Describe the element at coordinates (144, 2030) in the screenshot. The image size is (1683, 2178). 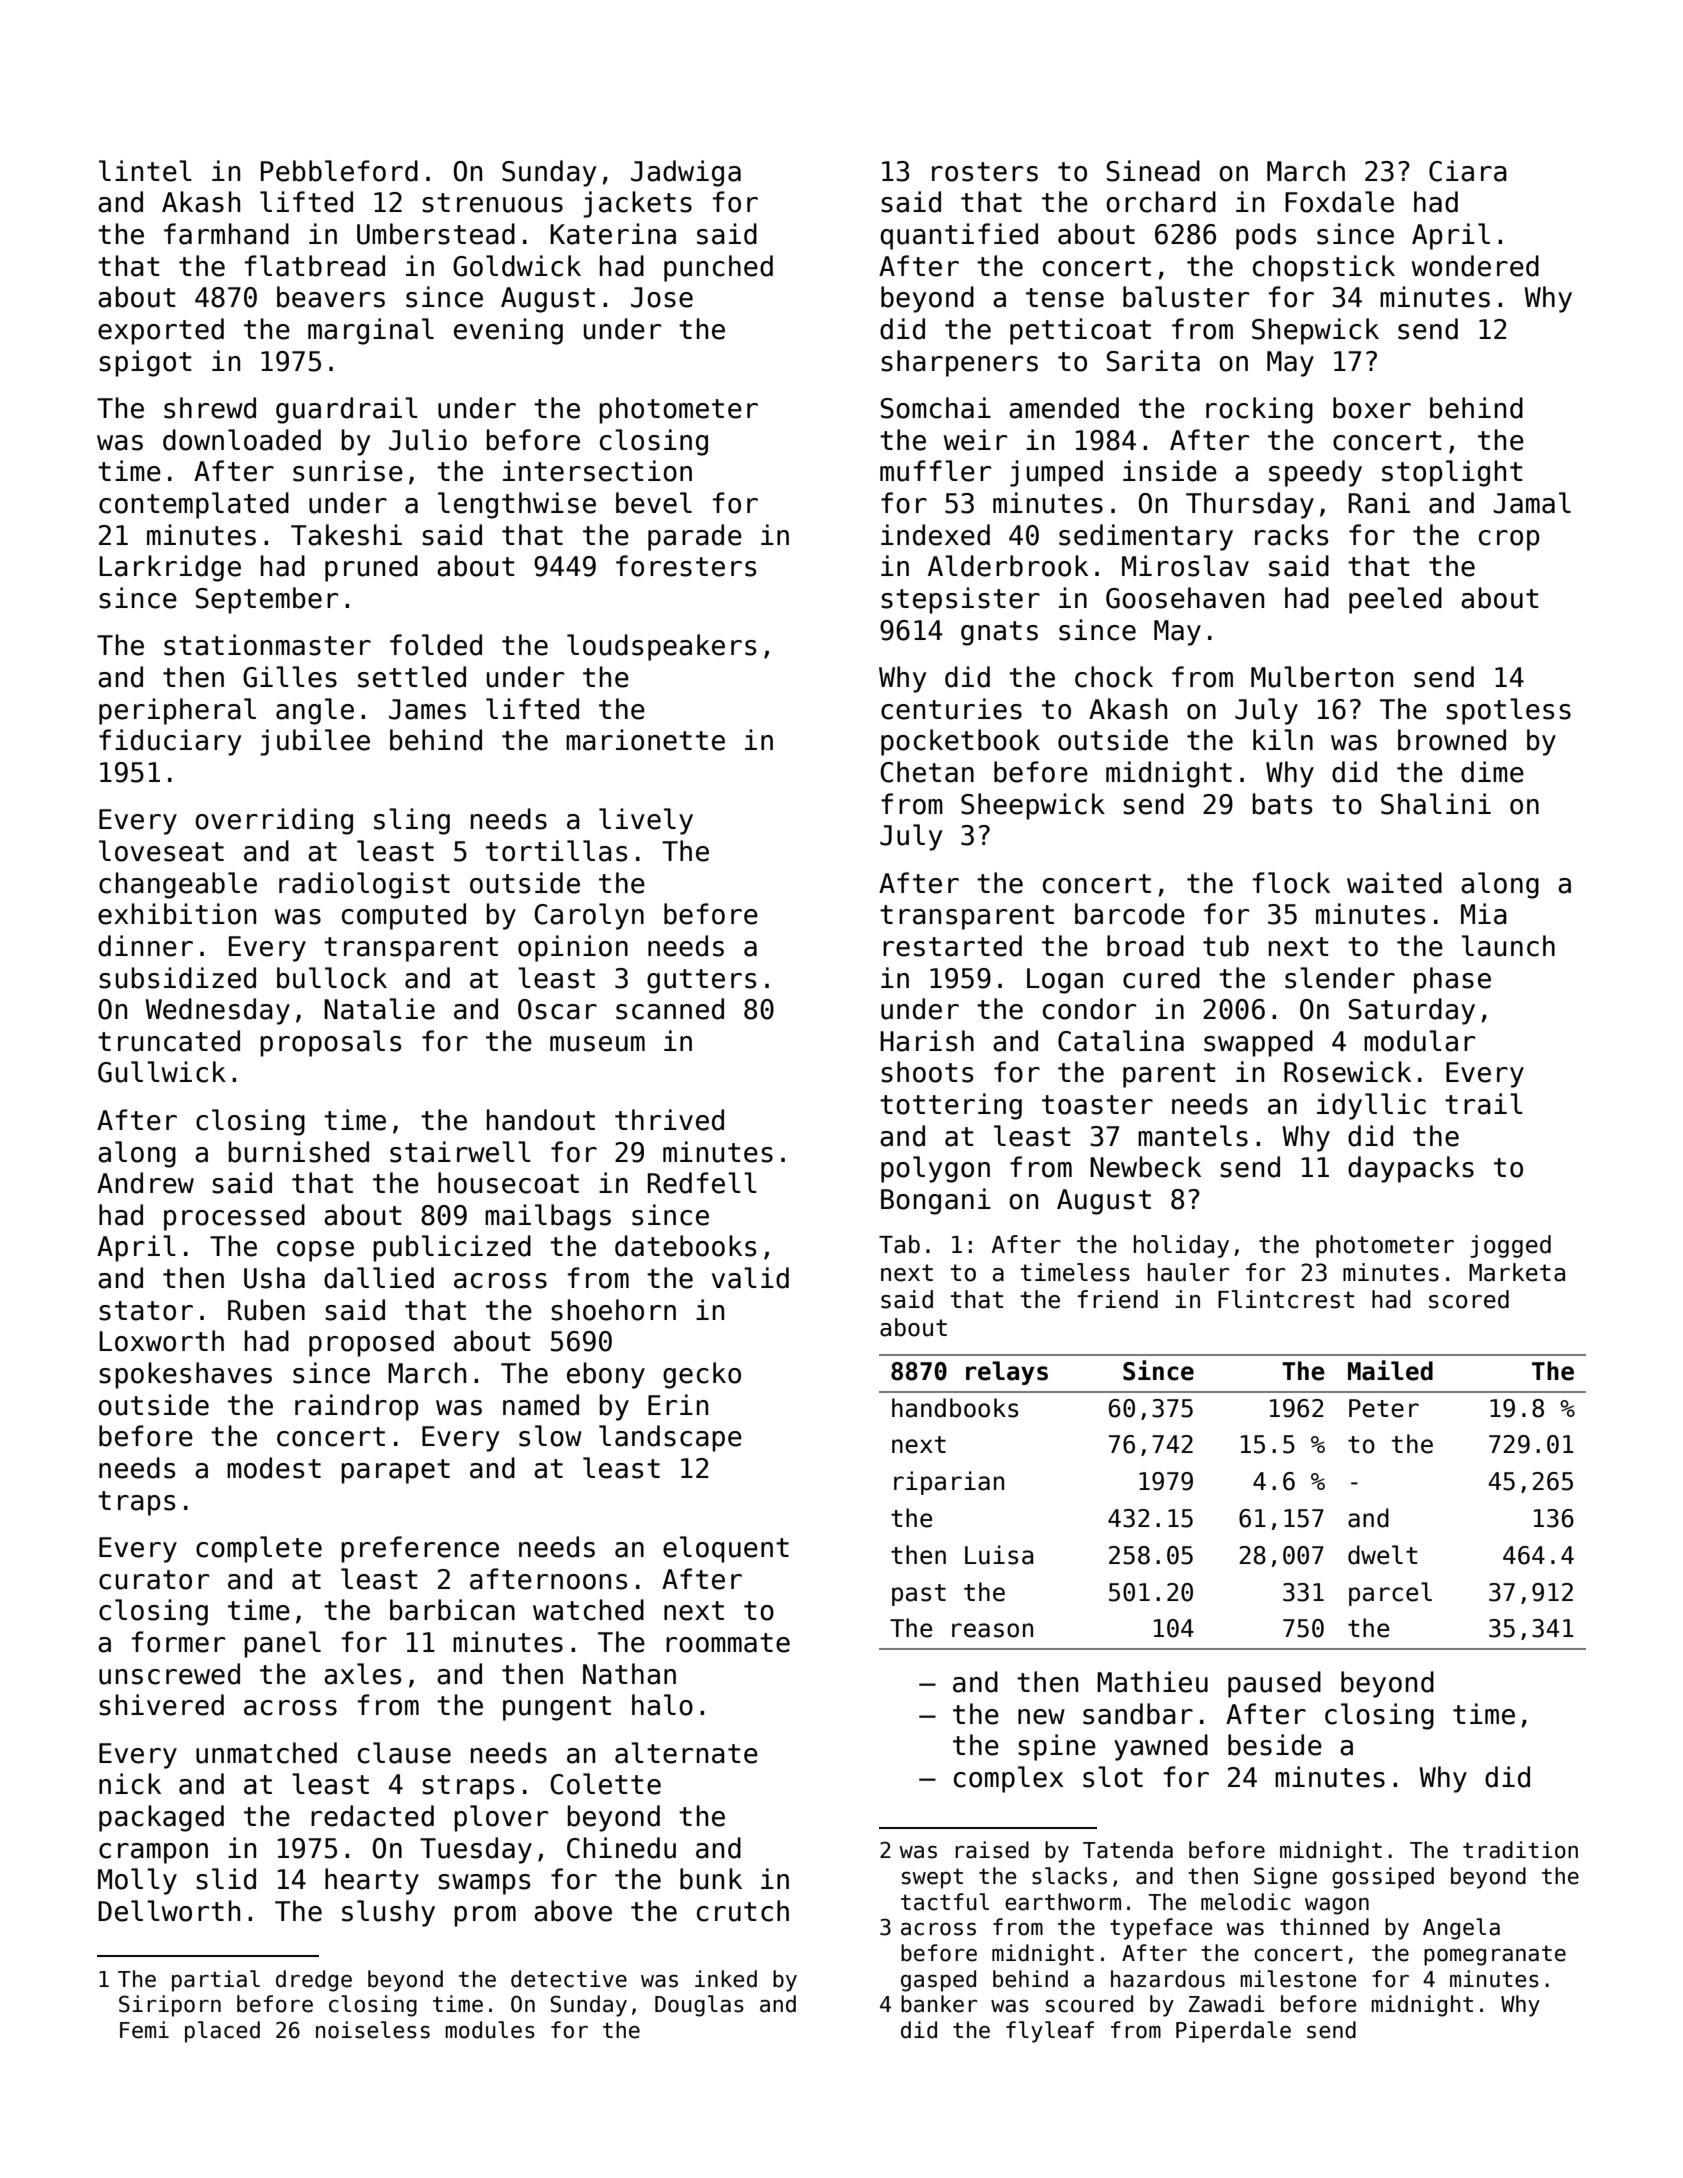
I see `Femi` at that location.
